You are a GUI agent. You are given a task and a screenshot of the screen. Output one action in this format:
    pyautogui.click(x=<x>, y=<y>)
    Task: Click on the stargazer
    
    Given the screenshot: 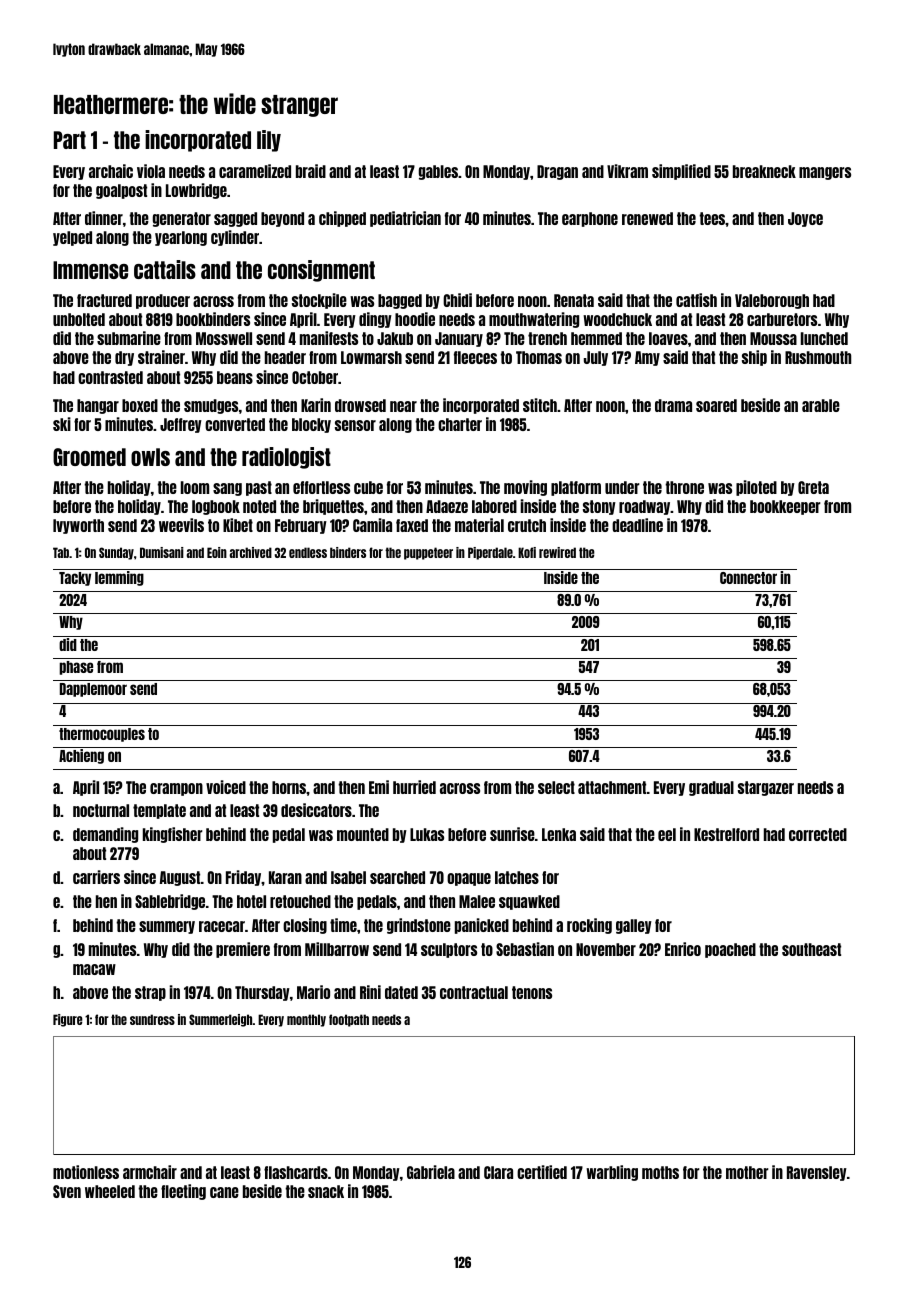 What is the action you would take?
    pyautogui.click(x=766, y=788)
